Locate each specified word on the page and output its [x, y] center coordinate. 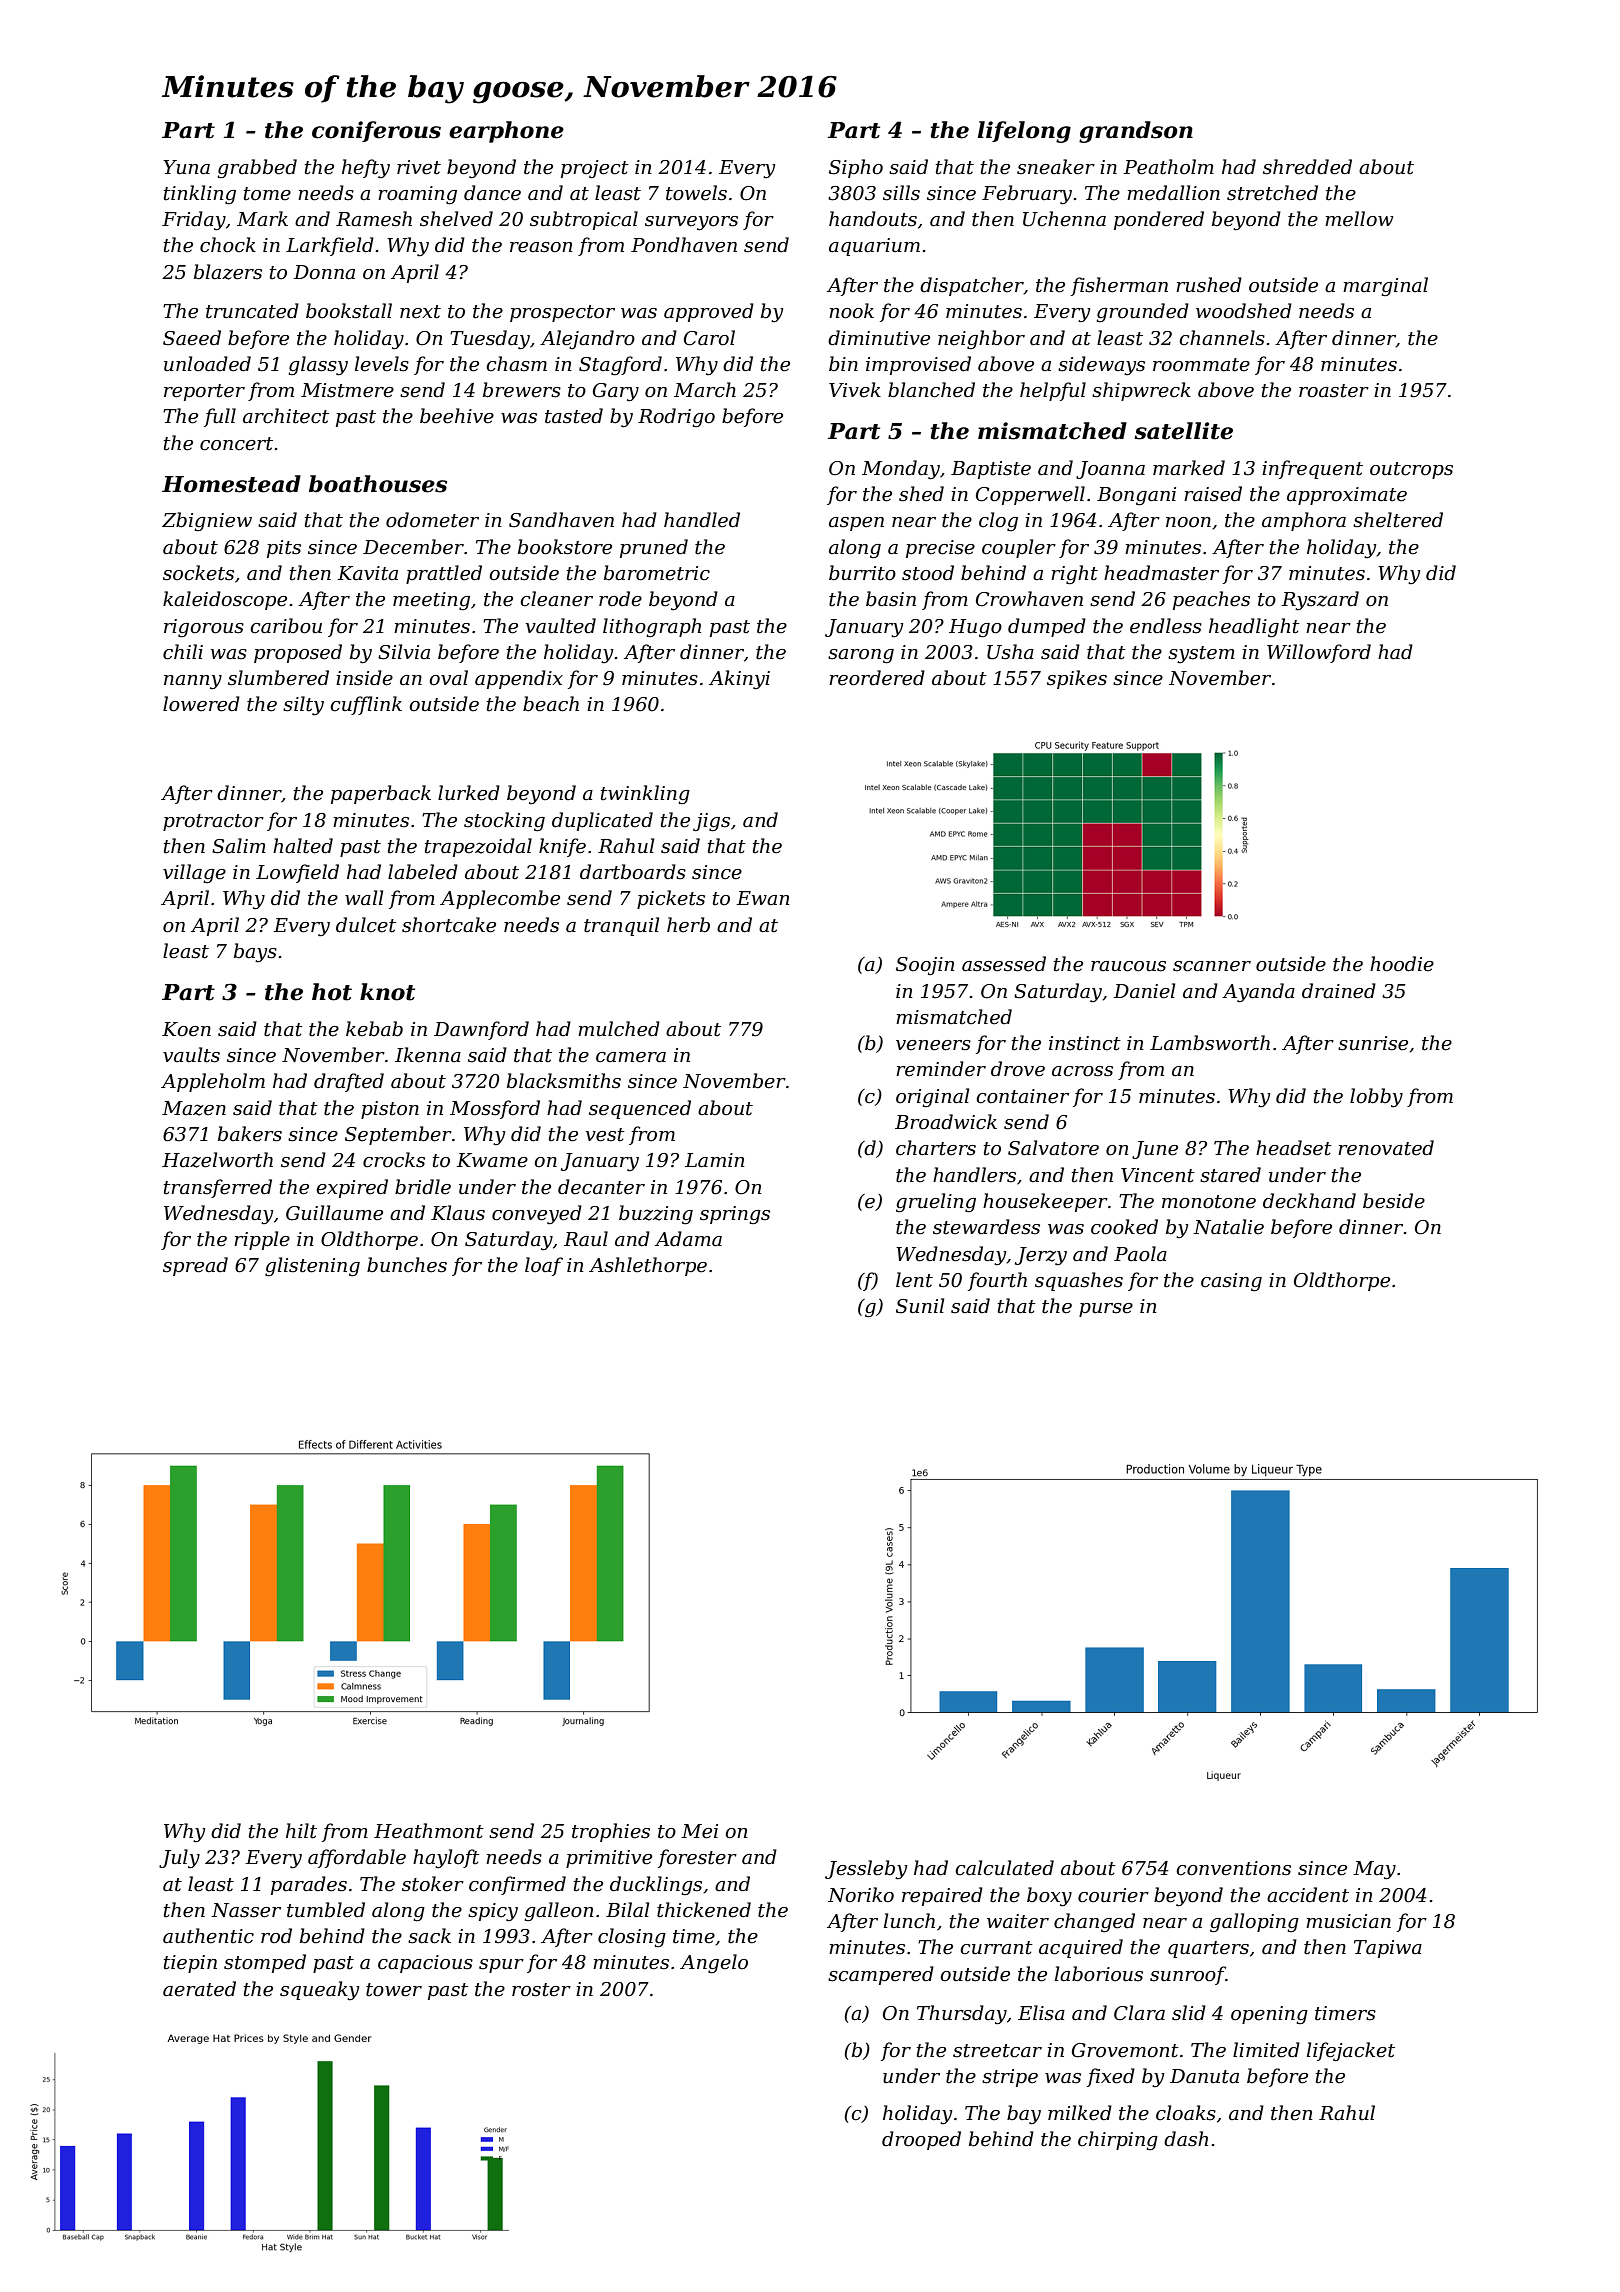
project [595, 169]
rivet [419, 167]
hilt [301, 1831]
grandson [1136, 132]
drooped [921, 2140]
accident [1308, 1895]
